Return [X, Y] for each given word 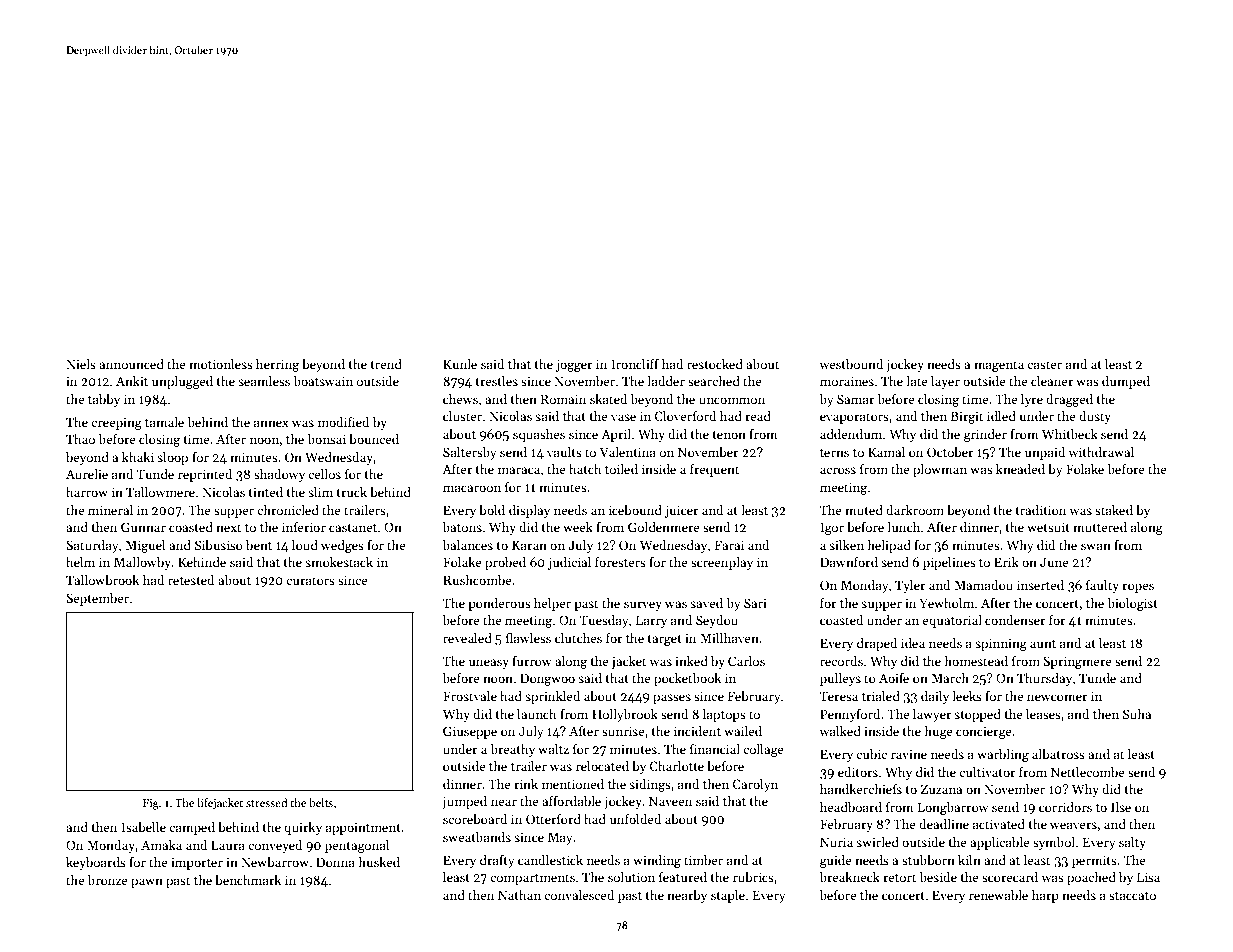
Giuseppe [470, 732]
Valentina [628, 452]
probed [505, 563]
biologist [1132, 604]
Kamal [886, 452]
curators [310, 581]
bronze [107, 880]
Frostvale [470, 696]
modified [343, 422]
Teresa [839, 696]
